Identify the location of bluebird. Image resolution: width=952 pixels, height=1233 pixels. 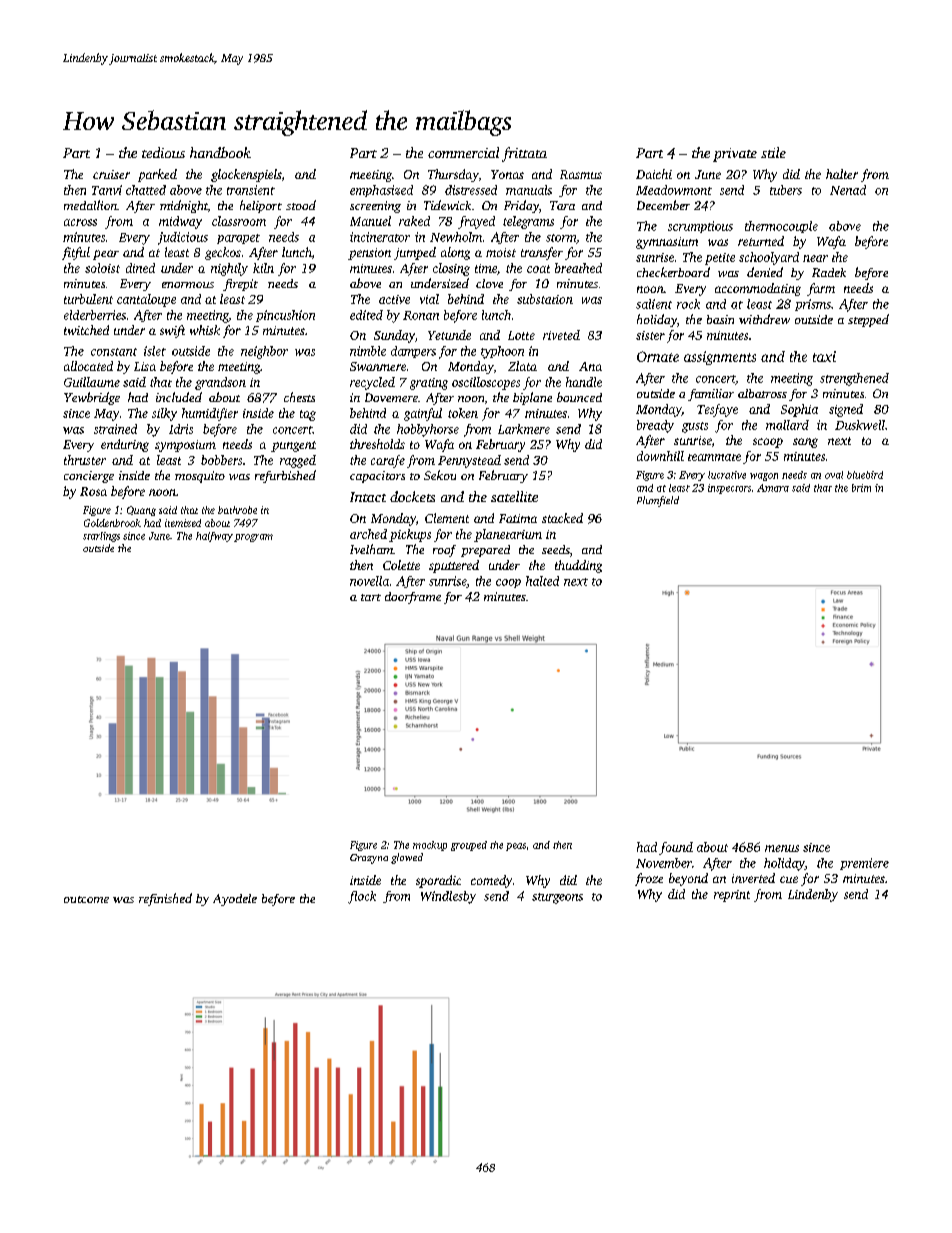
(865, 475).
